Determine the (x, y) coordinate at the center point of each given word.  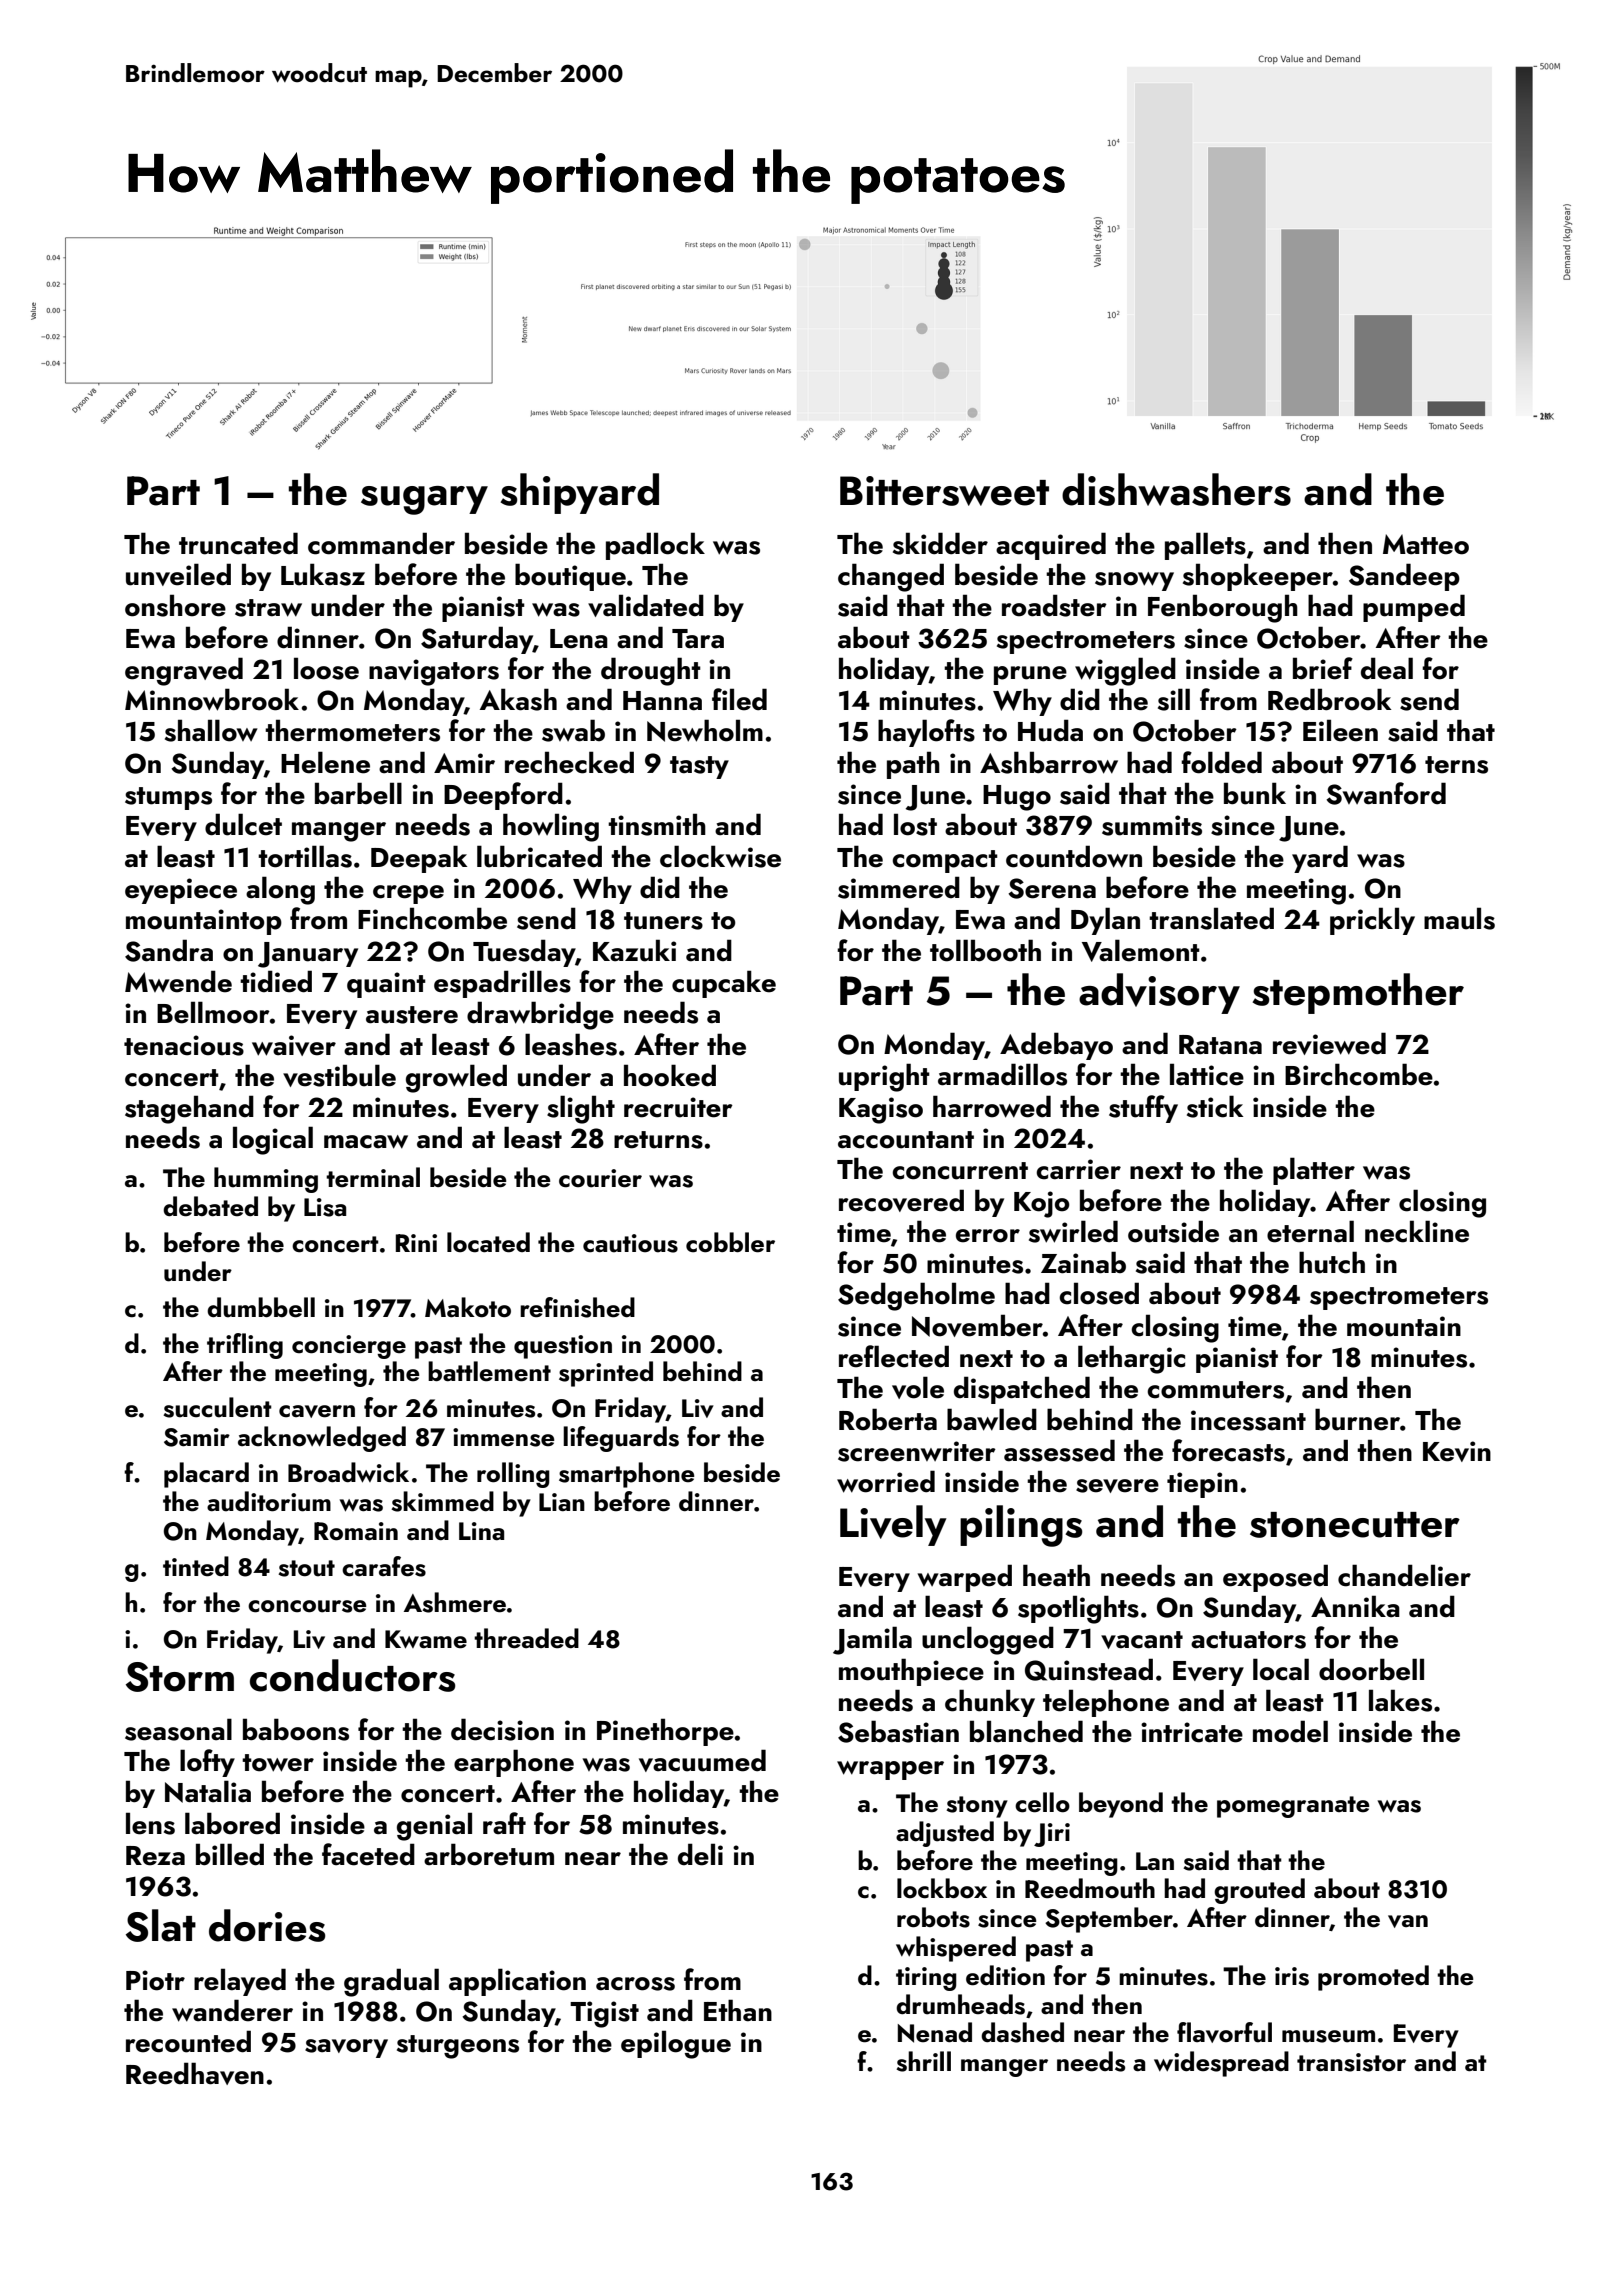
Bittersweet (944, 491)
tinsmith (657, 824)
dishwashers (1176, 489)
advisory (1159, 993)
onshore (175, 605)
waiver (294, 1045)
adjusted (945, 1834)
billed (230, 1854)
